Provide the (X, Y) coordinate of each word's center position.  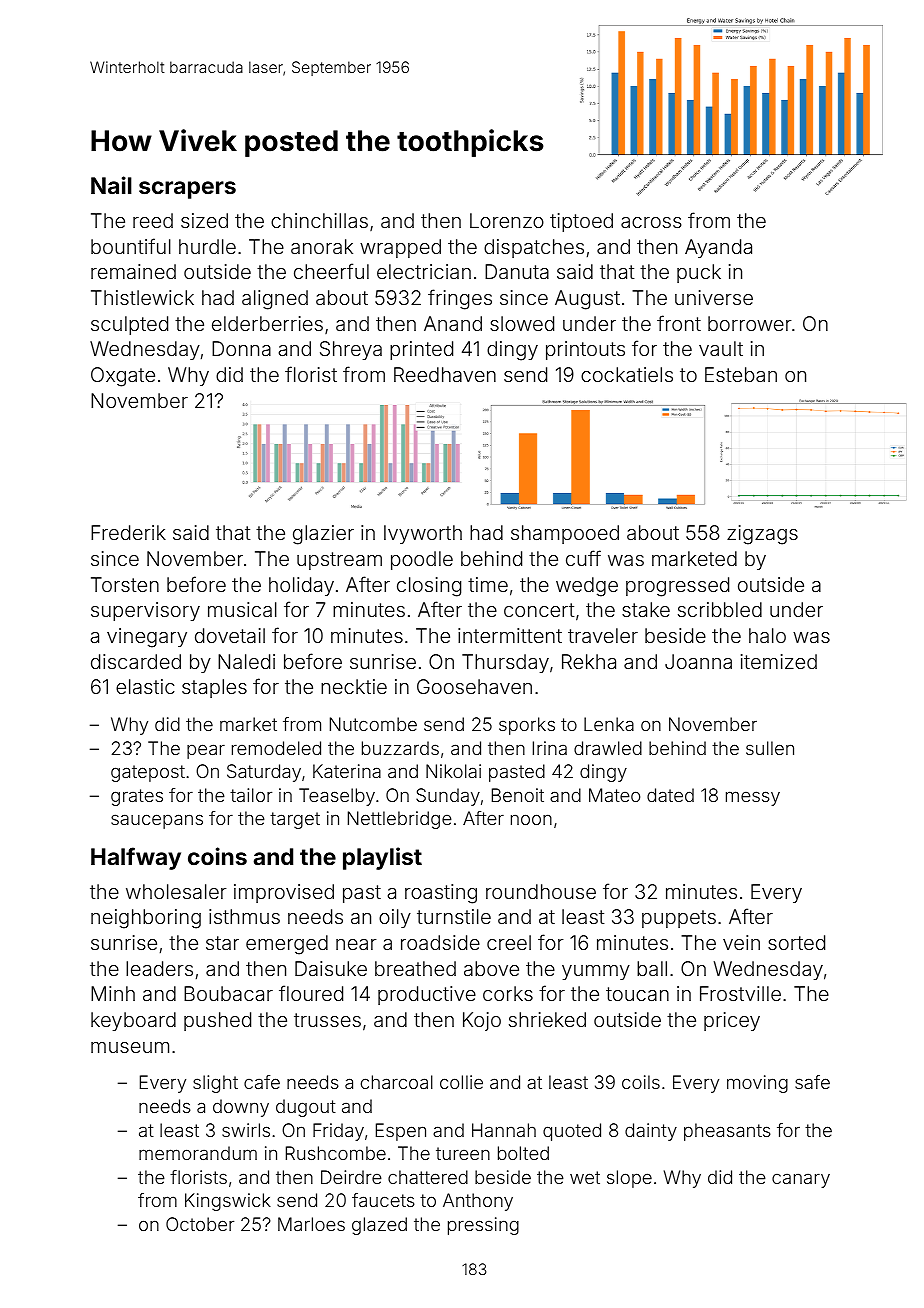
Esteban (741, 374)
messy (753, 798)
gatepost (148, 773)
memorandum (198, 1153)
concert (539, 610)
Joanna (698, 661)
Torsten (125, 584)
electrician (424, 271)
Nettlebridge (400, 820)
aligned (275, 300)
